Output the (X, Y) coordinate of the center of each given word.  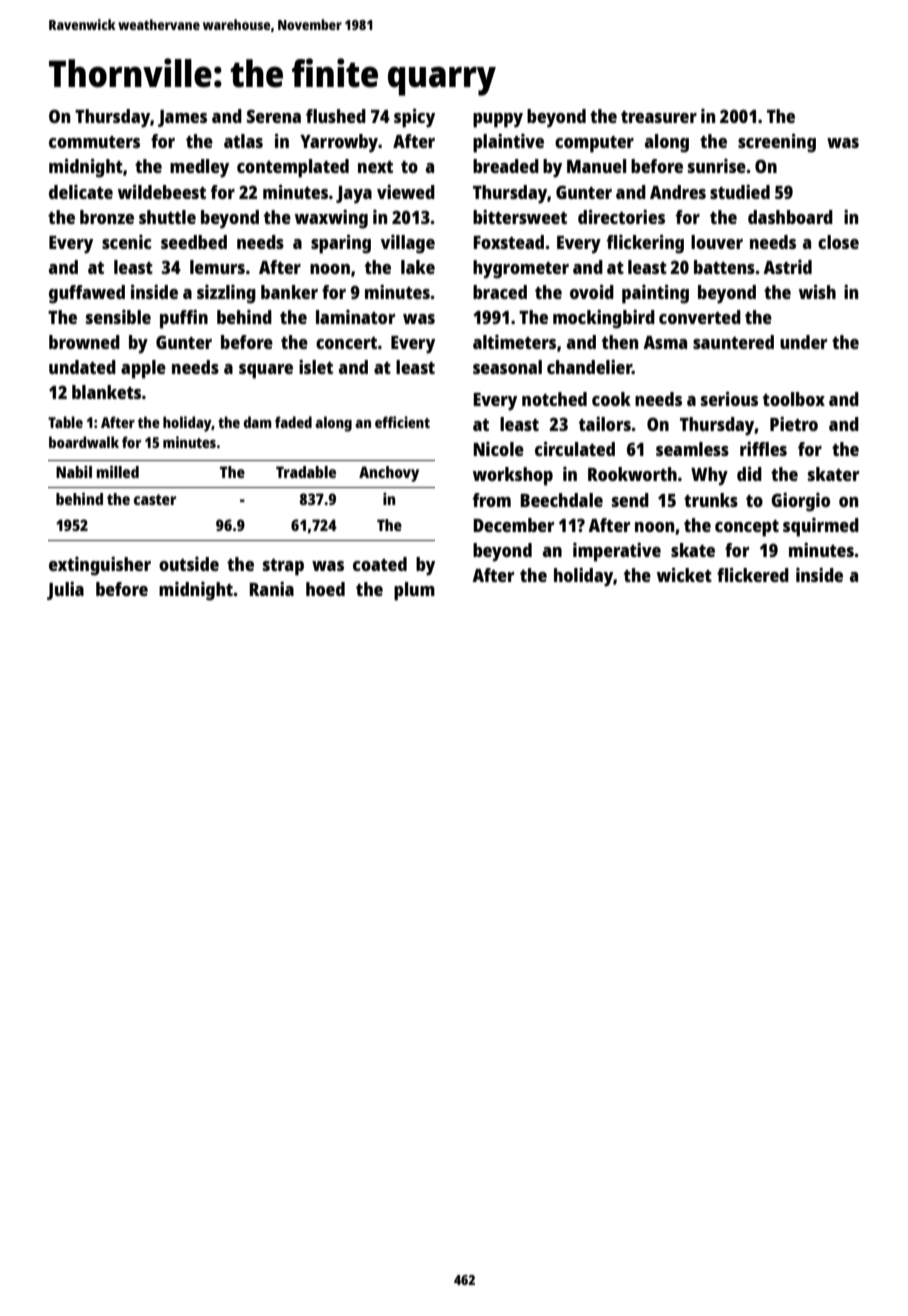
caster (155, 499)
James (182, 118)
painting (655, 294)
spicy (414, 118)
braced (500, 292)
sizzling (226, 294)
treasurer (659, 117)
